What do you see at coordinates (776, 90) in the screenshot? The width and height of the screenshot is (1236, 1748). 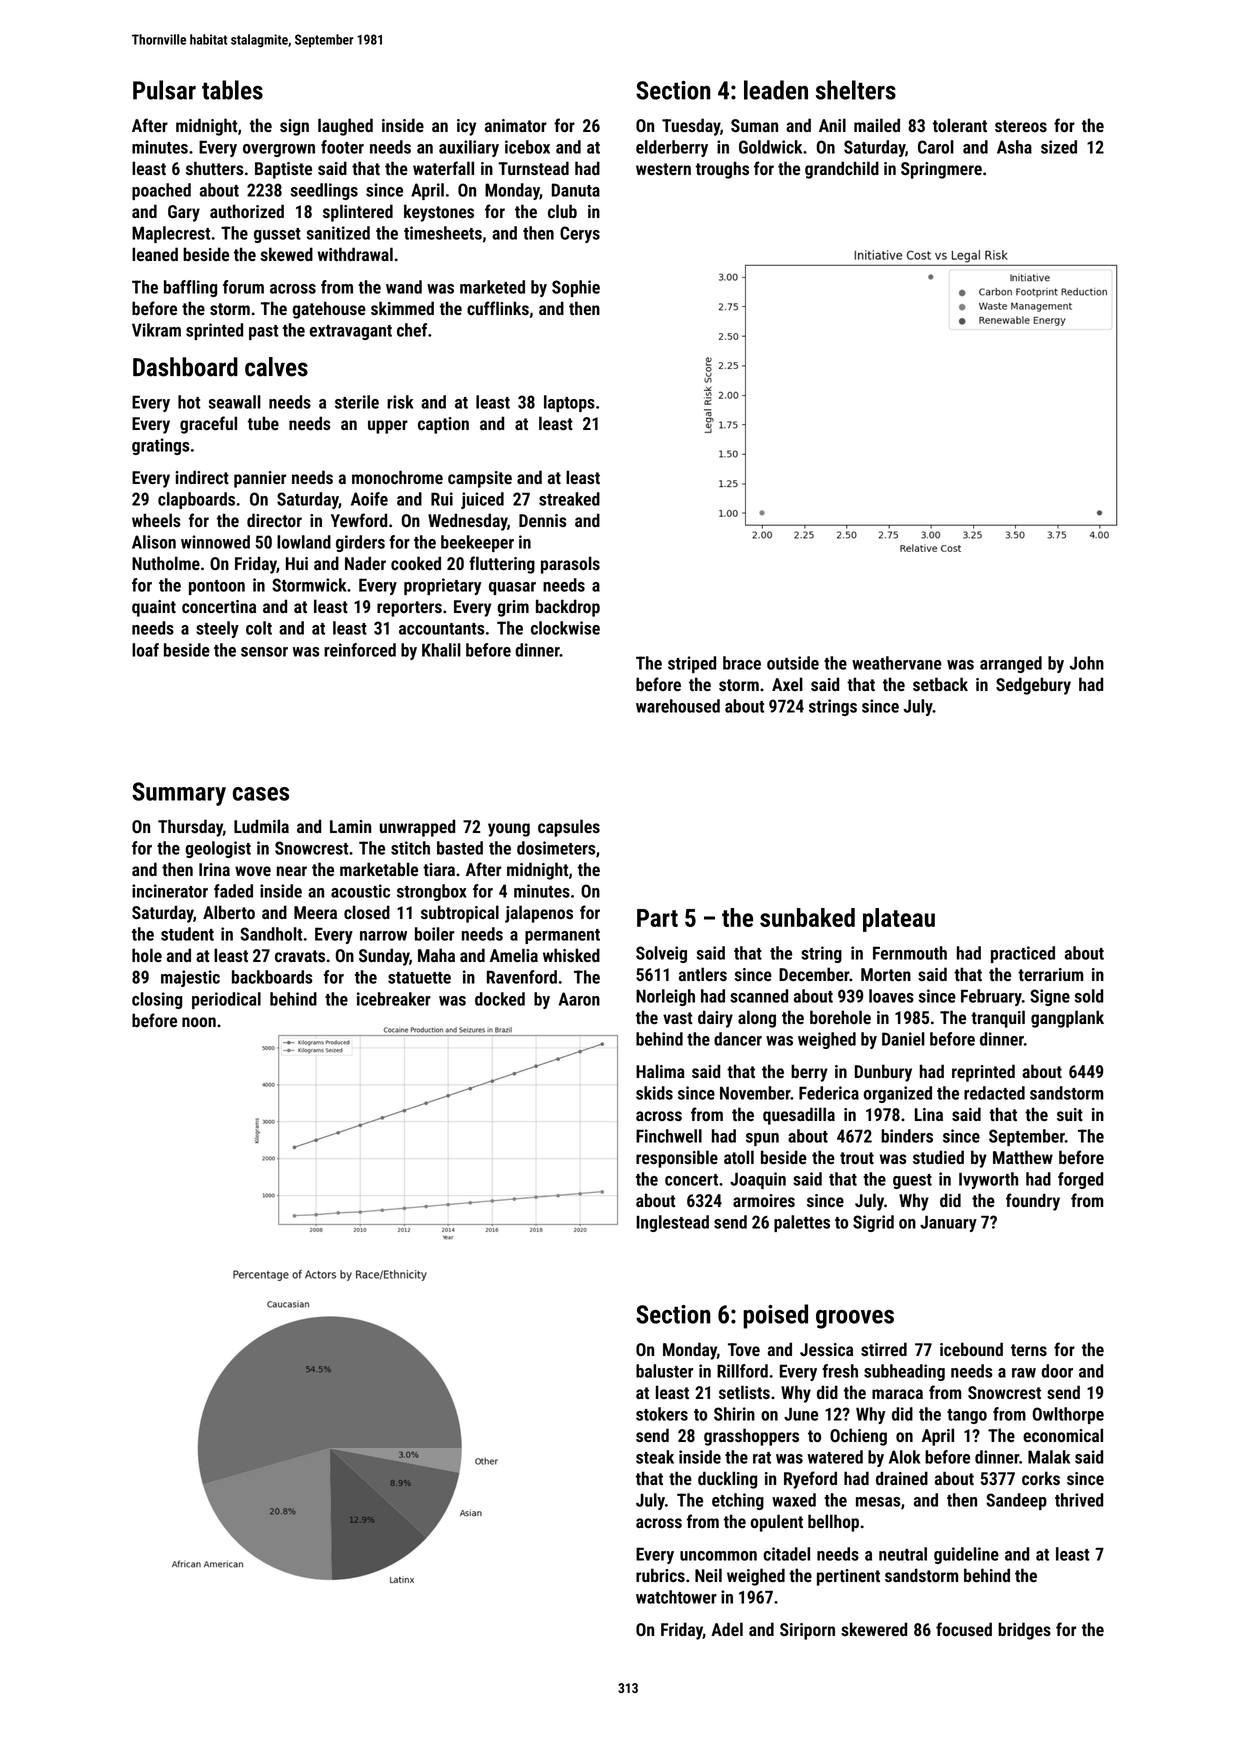 I see `leaden` at bounding box center [776, 90].
